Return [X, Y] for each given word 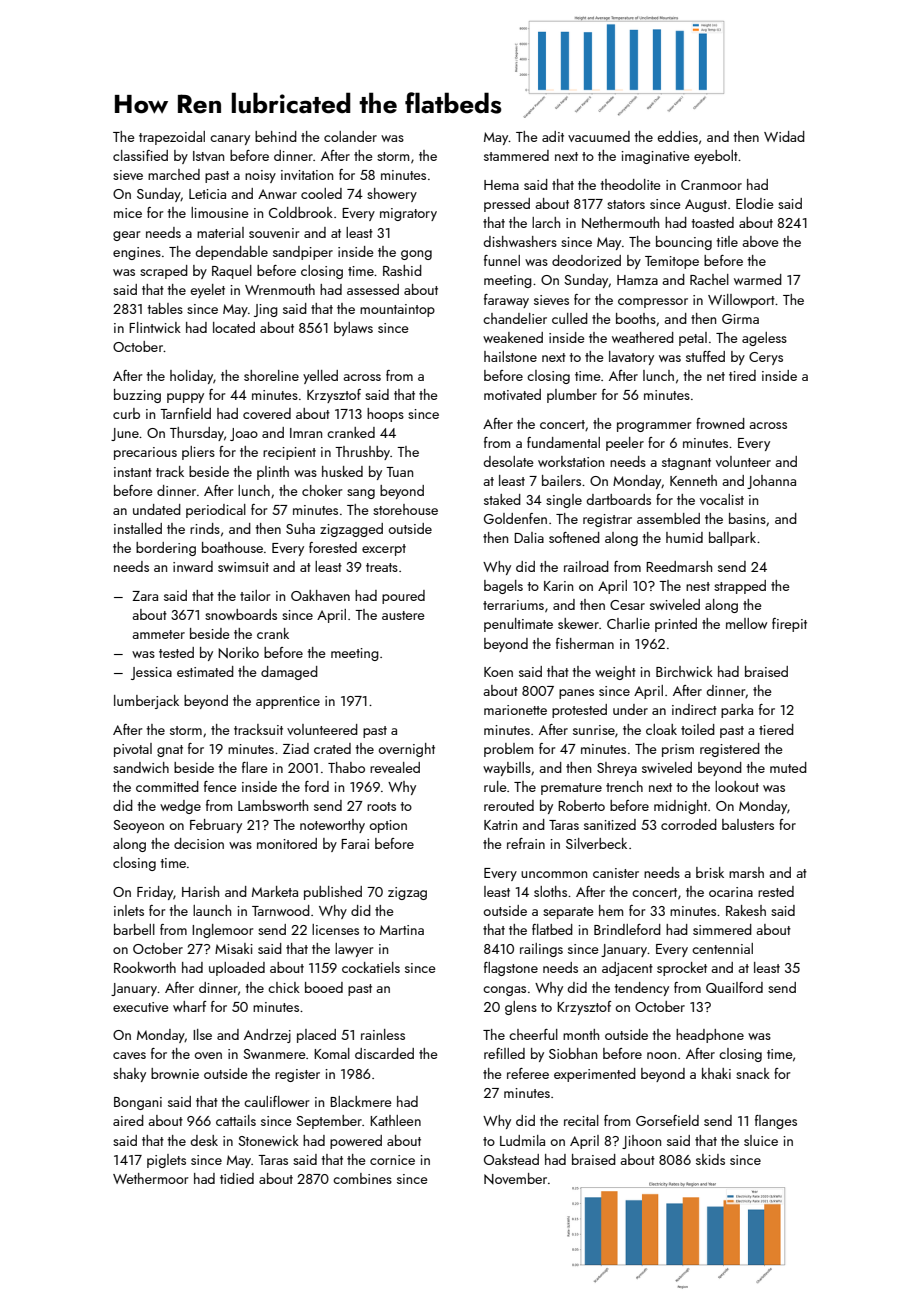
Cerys [766, 358]
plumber [572, 396]
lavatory [631, 358]
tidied [237, 1178]
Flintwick [155, 327]
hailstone [510, 356]
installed [138, 528]
